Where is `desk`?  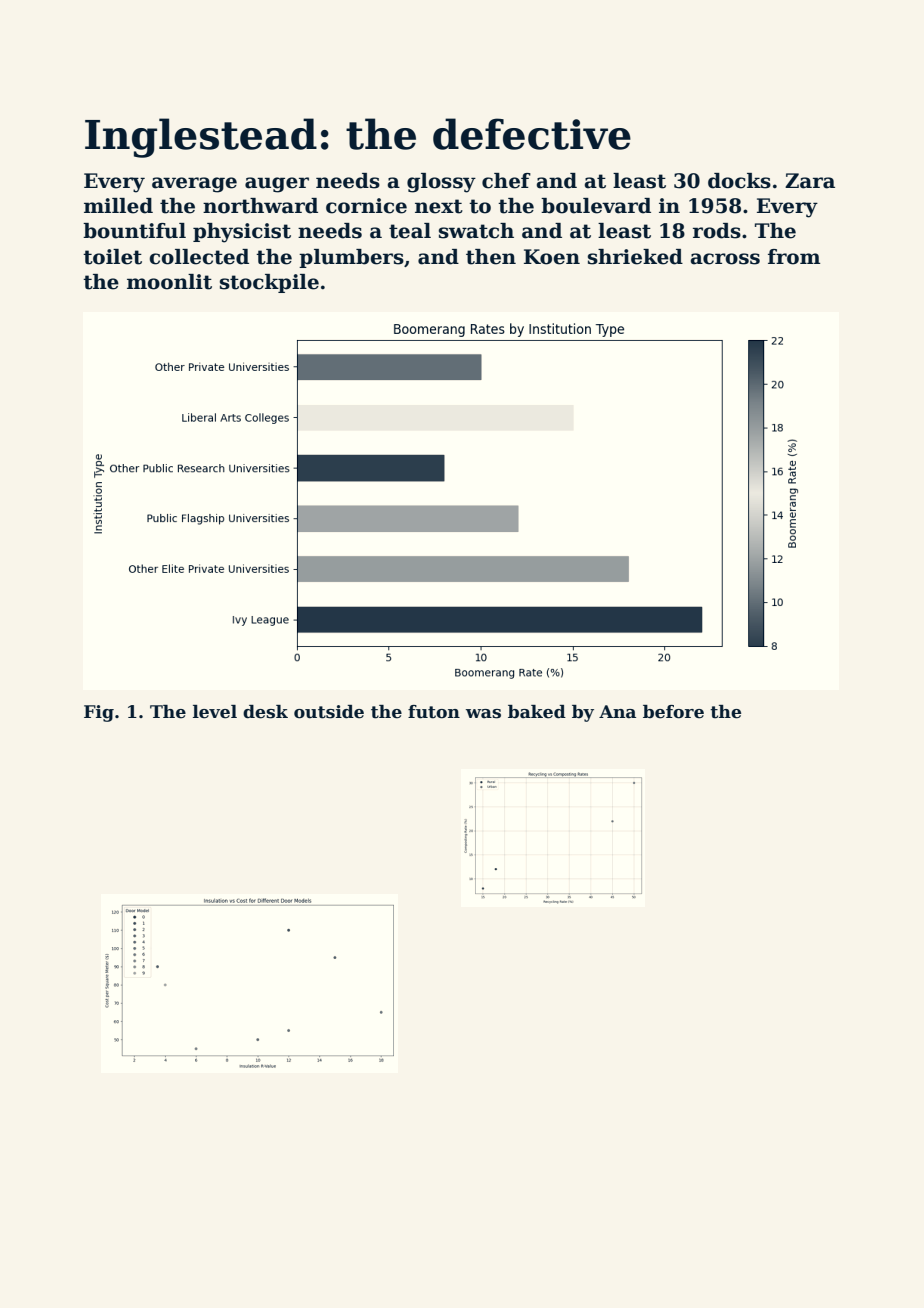
desk is located at coordinates (265, 712).
